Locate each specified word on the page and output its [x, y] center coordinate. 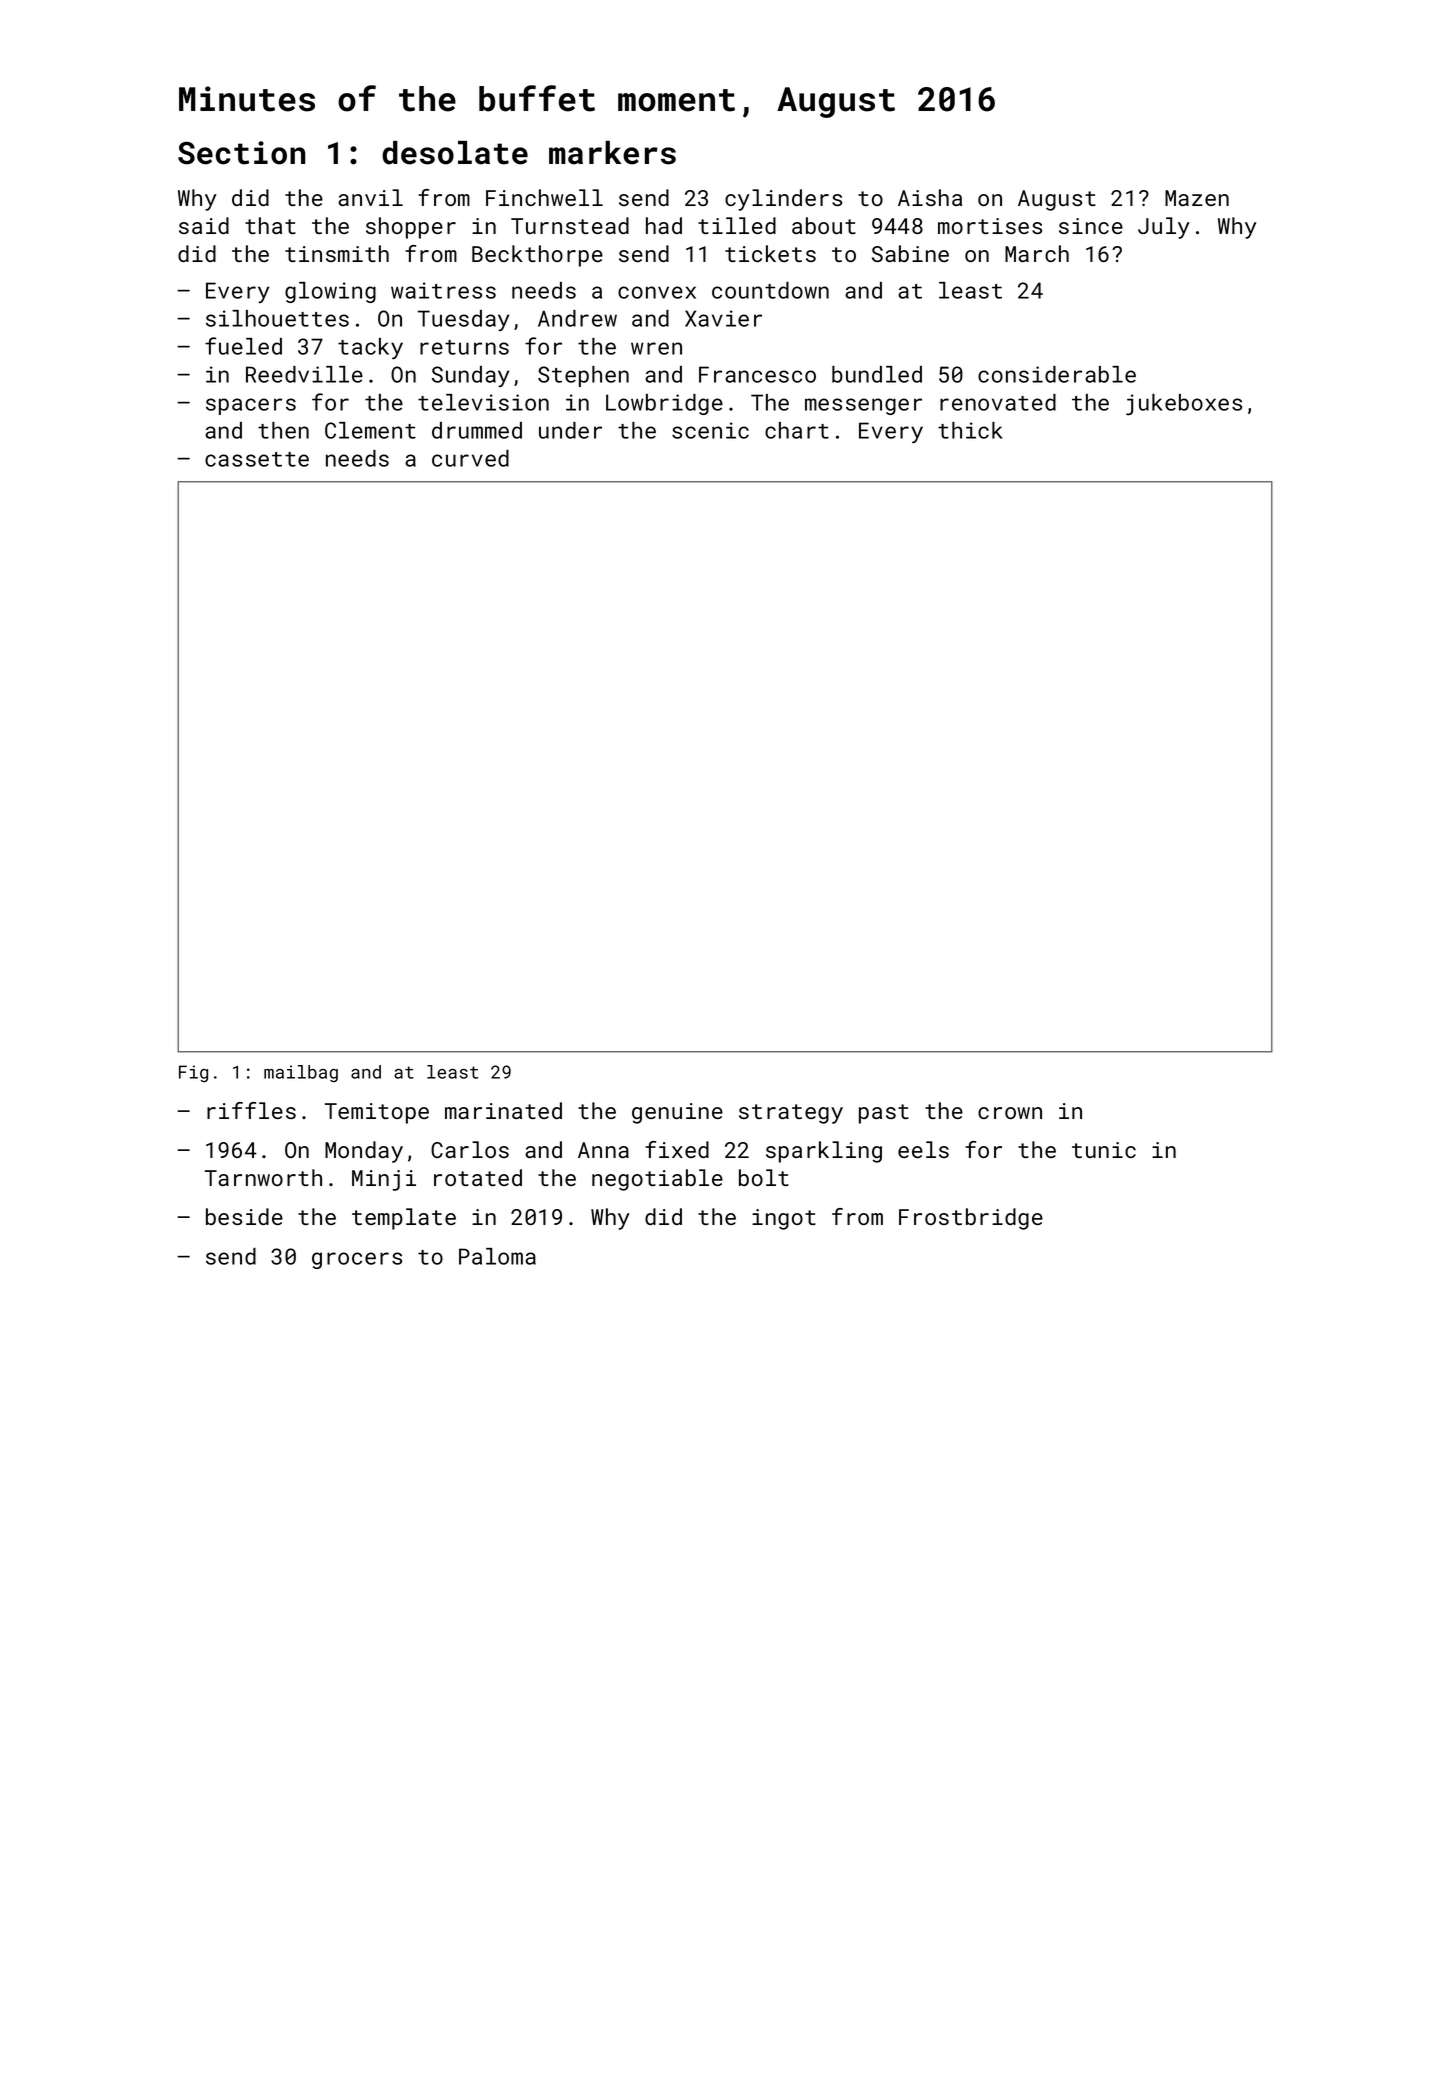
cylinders [783, 200]
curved [470, 458]
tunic [1104, 1150]
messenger [863, 406]
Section [241, 153]
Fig [193, 1074]
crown [1010, 1113]
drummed [477, 430]
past [884, 1114]
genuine [677, 1113]
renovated [998, 402]
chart [797, 430]
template [404, 1219]
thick [970, 430]
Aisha [930, 197]
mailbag [301, 1074]
